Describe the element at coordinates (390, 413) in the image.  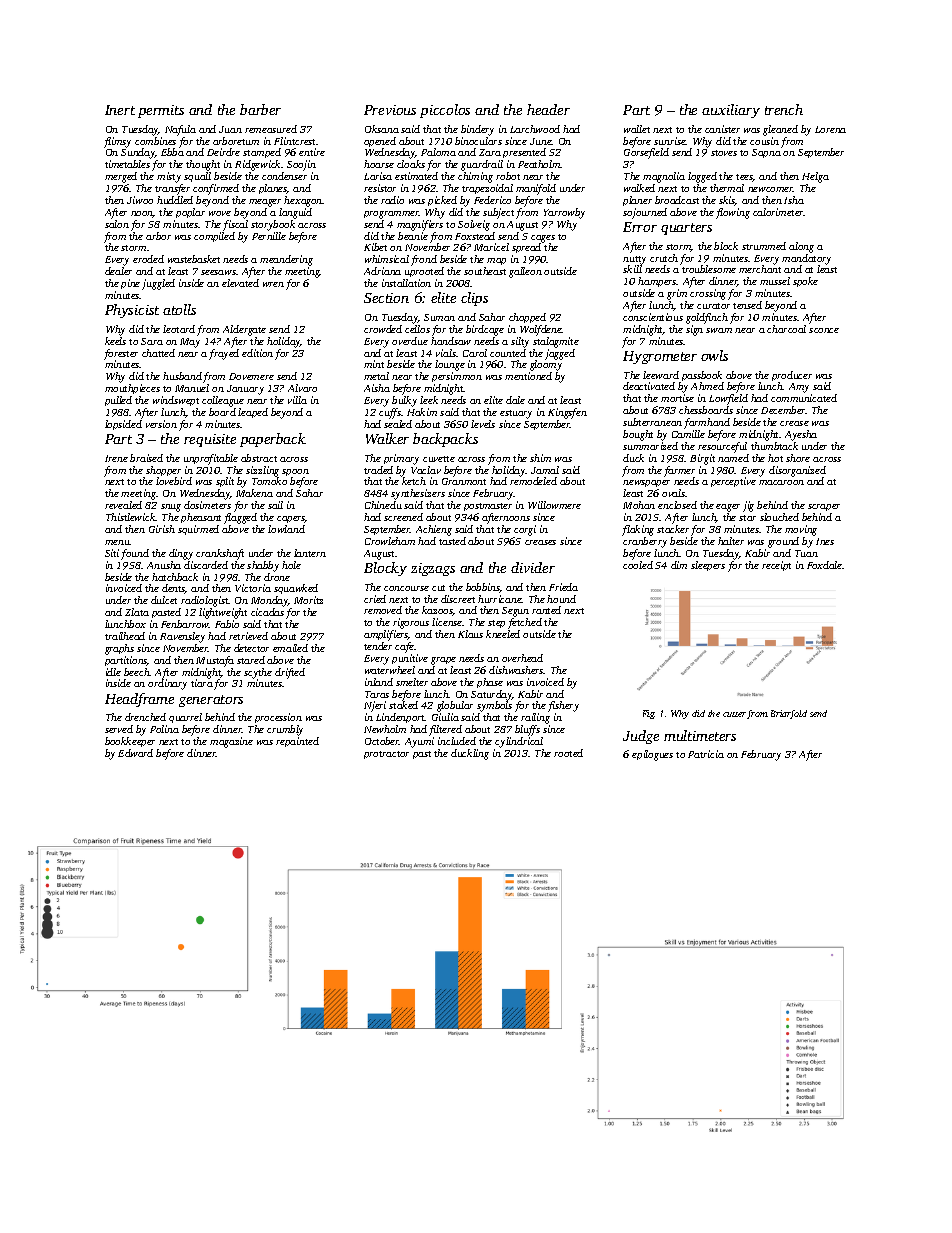
I see `cuffs` at that location.
